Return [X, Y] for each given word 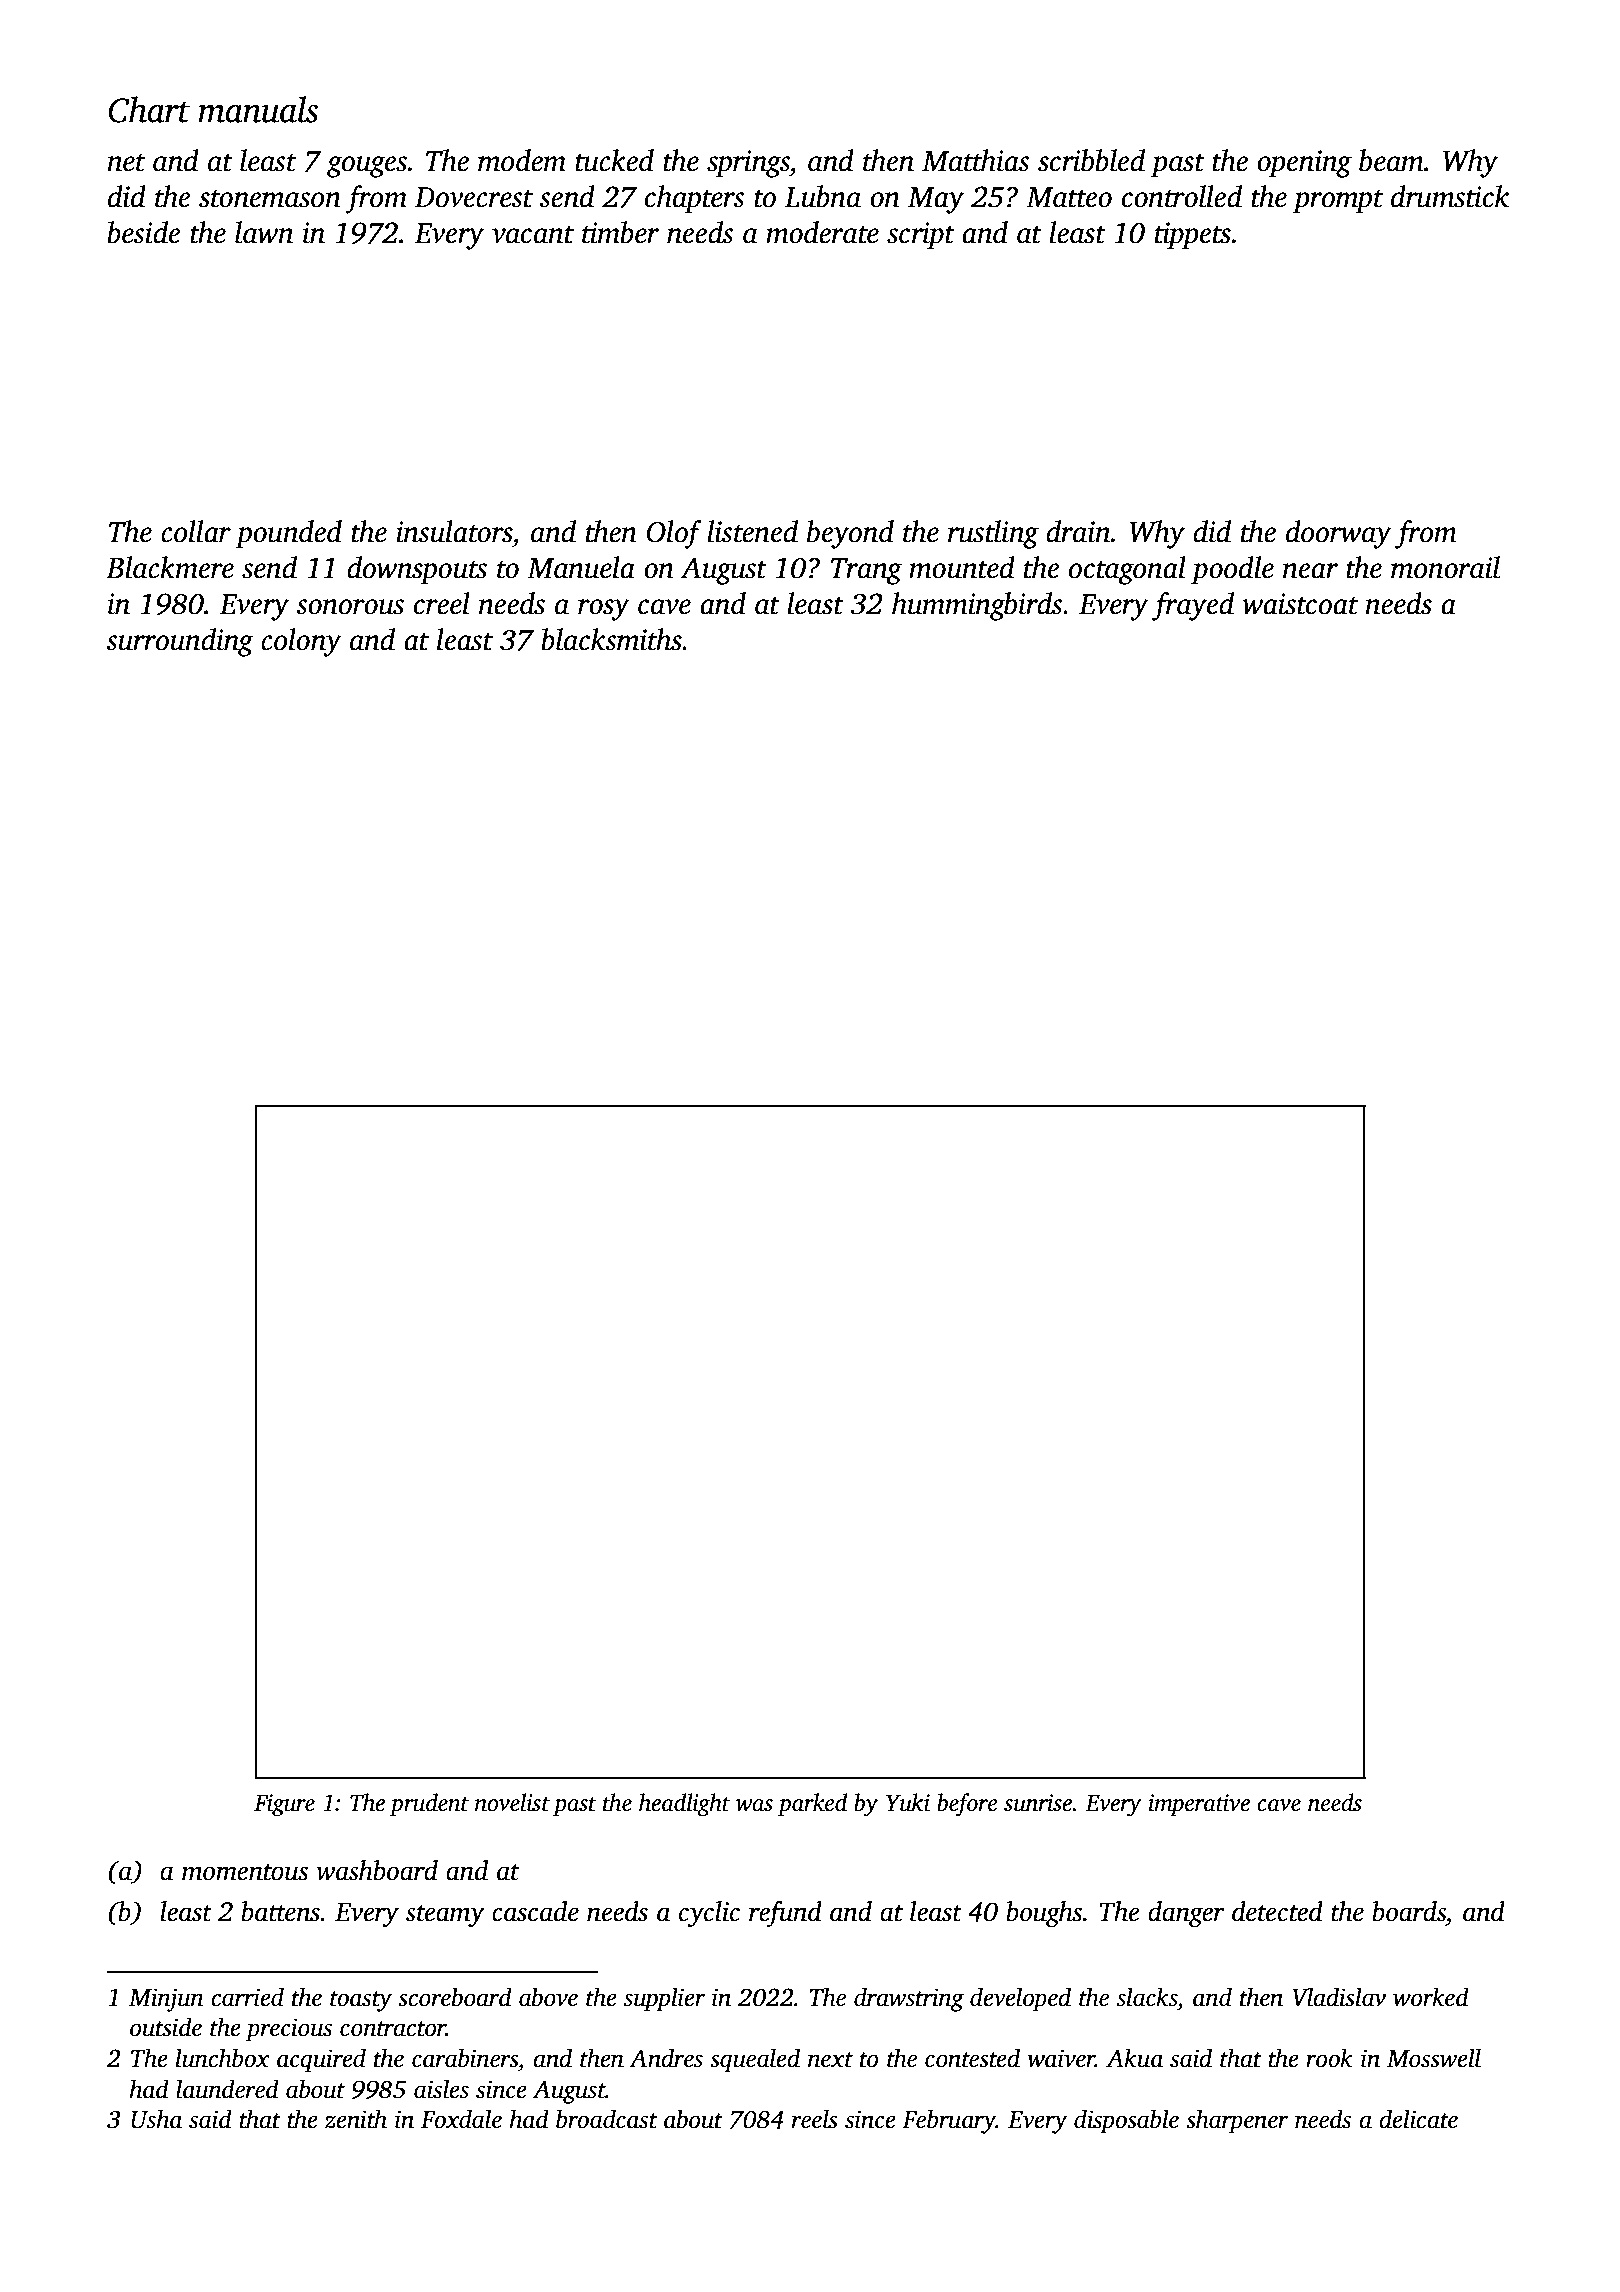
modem [522, 160]
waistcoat [1300, 604]
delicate [1418, 2119]
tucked [614, 160]
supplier [664, 1999]
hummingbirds [977, 606]
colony [301, 642]
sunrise [1038, 1803]
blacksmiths [611, 639]
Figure [284, 1805]
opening [1304, 164]
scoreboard [455, 1997]
